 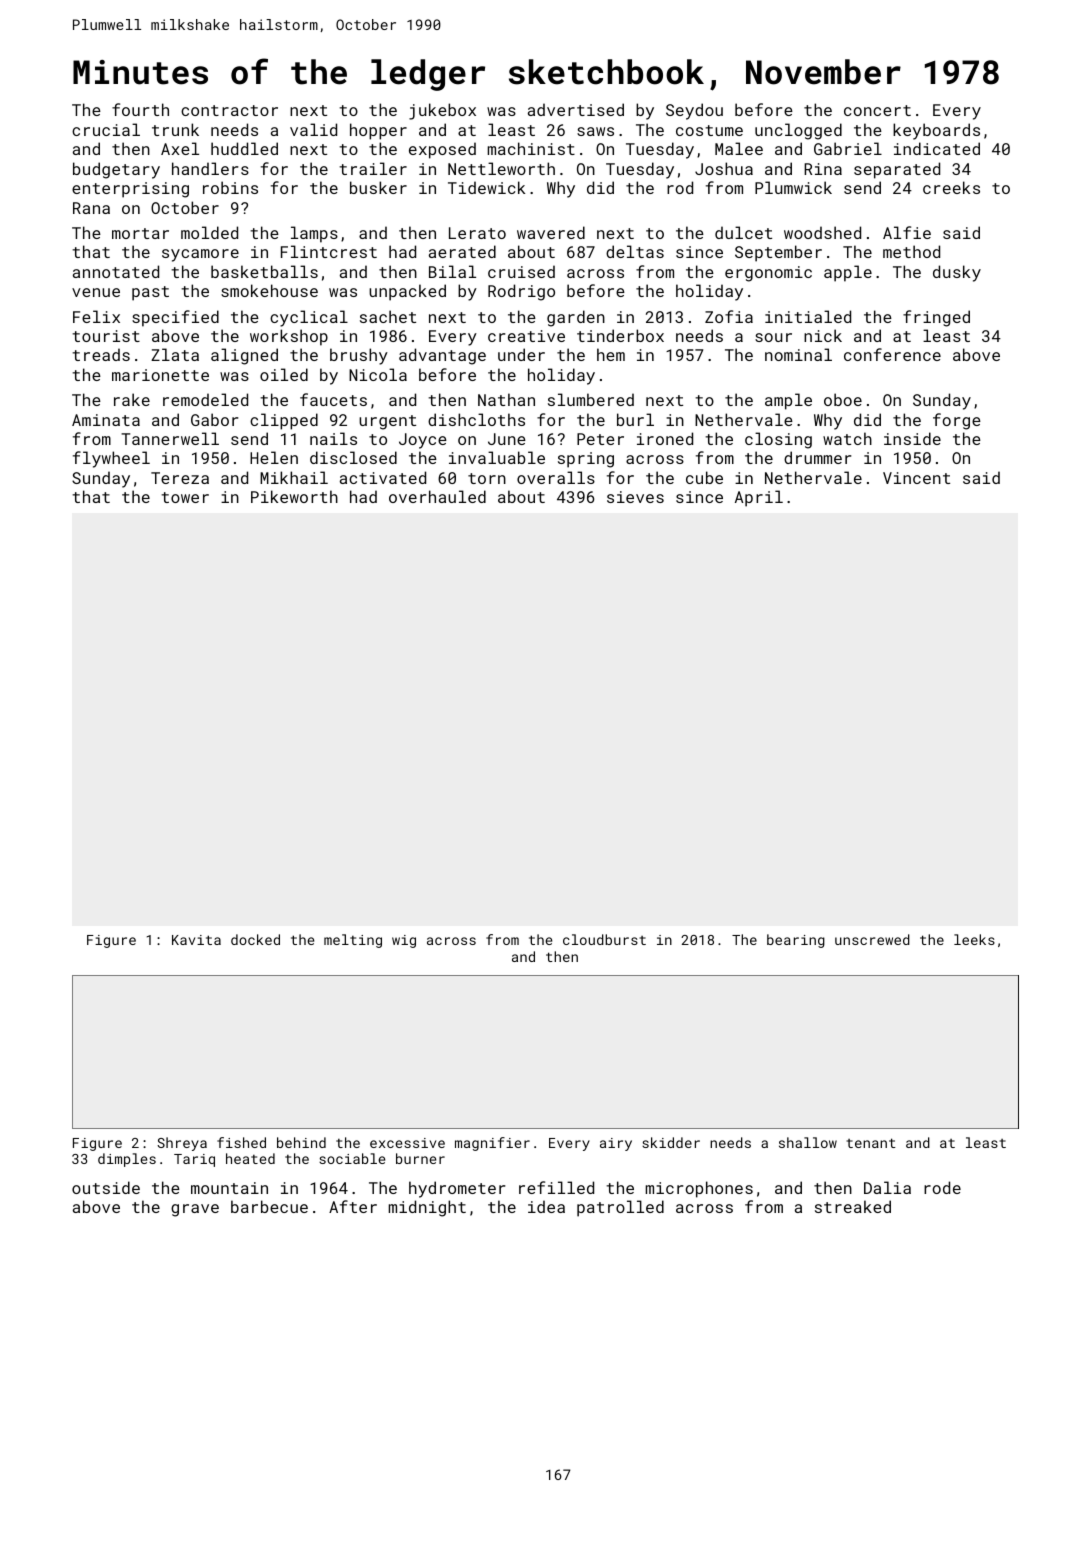 What do you see at coordinates (255, 939) in the screenshot?
I see `docked` at bounding box center [255, 939].
